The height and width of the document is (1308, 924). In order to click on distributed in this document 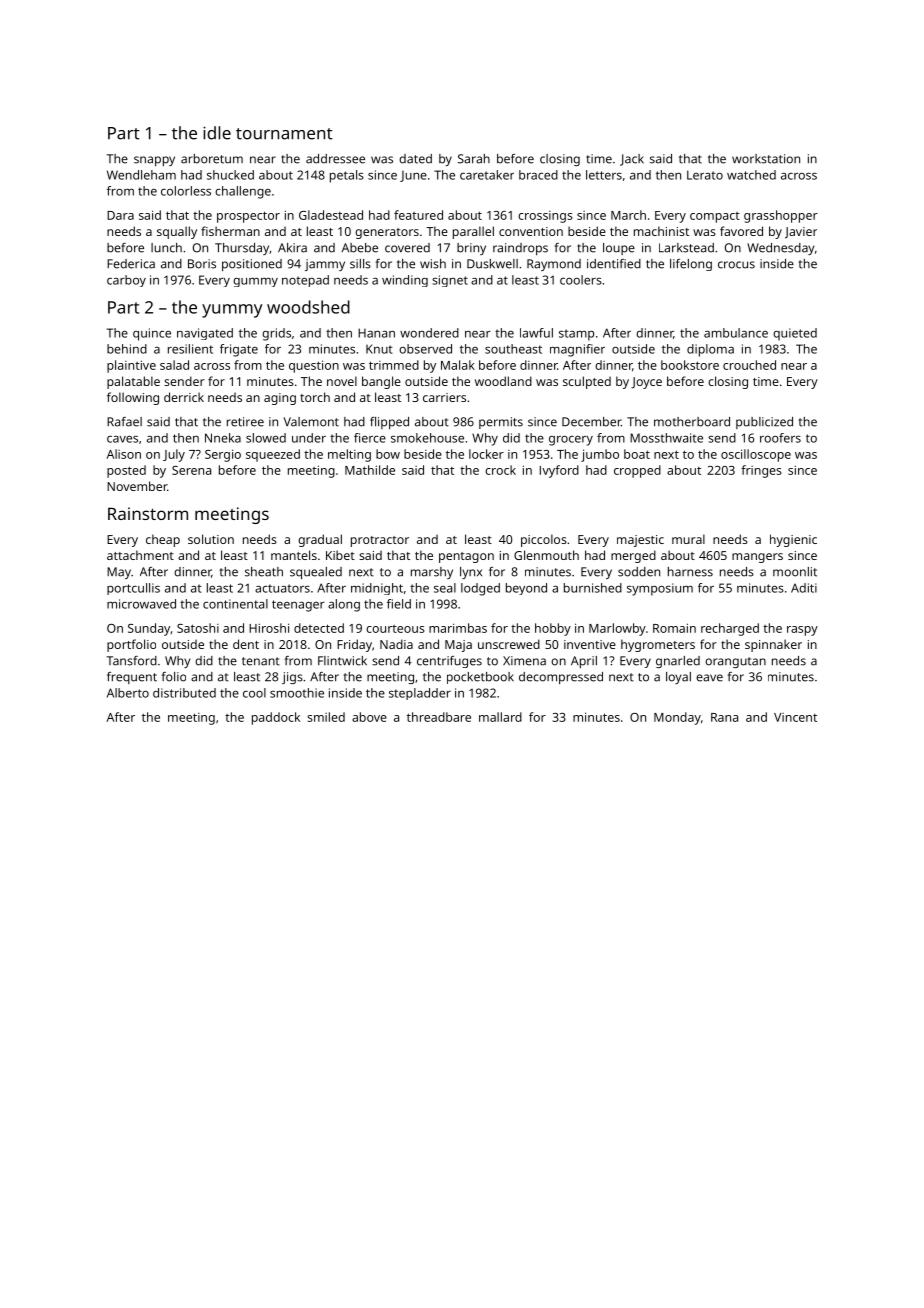, I will do `click(184, 693)`.
